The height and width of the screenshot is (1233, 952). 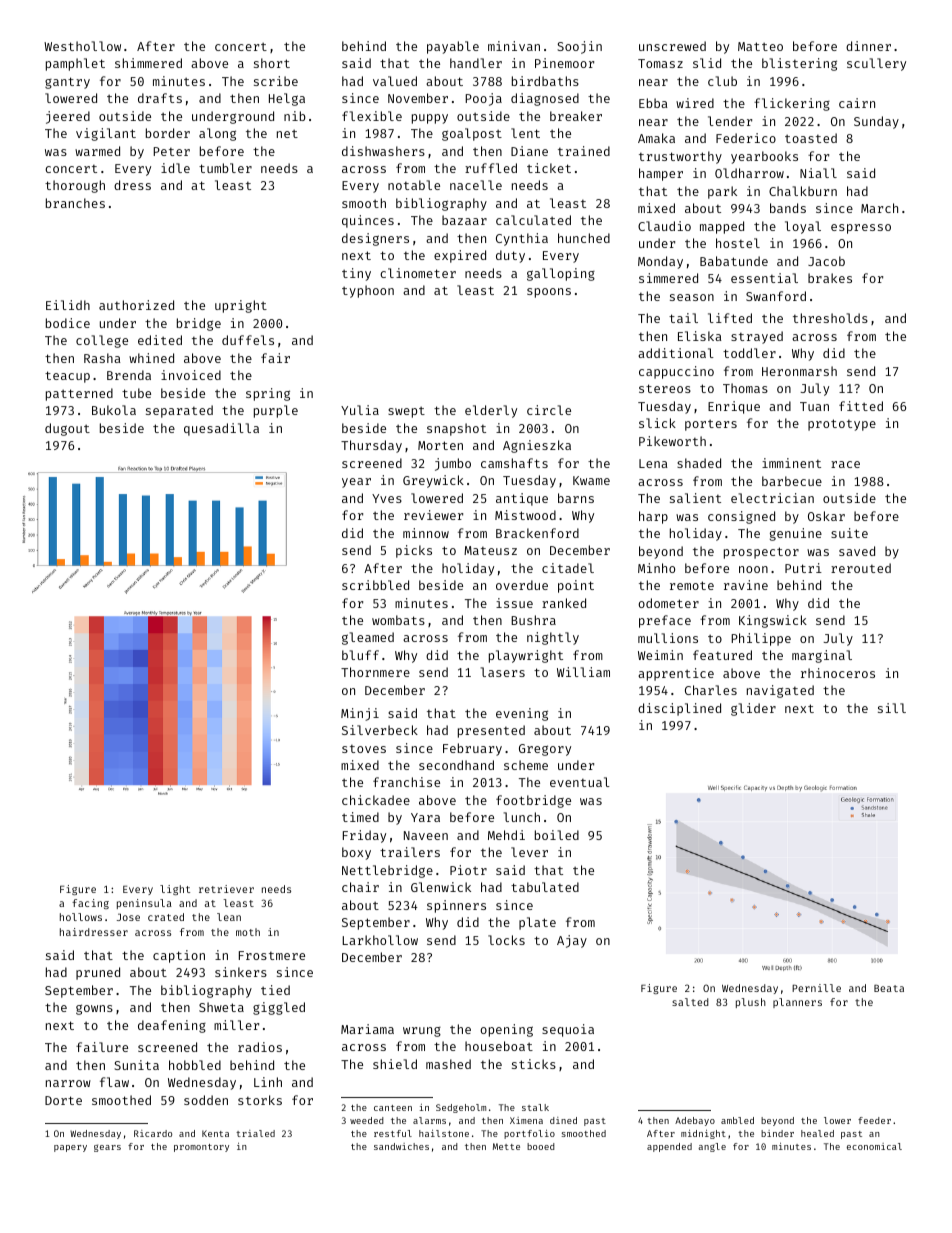 What do you see at coordinates (549, 410) in the screenshot?
I see `circle` at bounding box center [549, 410].
